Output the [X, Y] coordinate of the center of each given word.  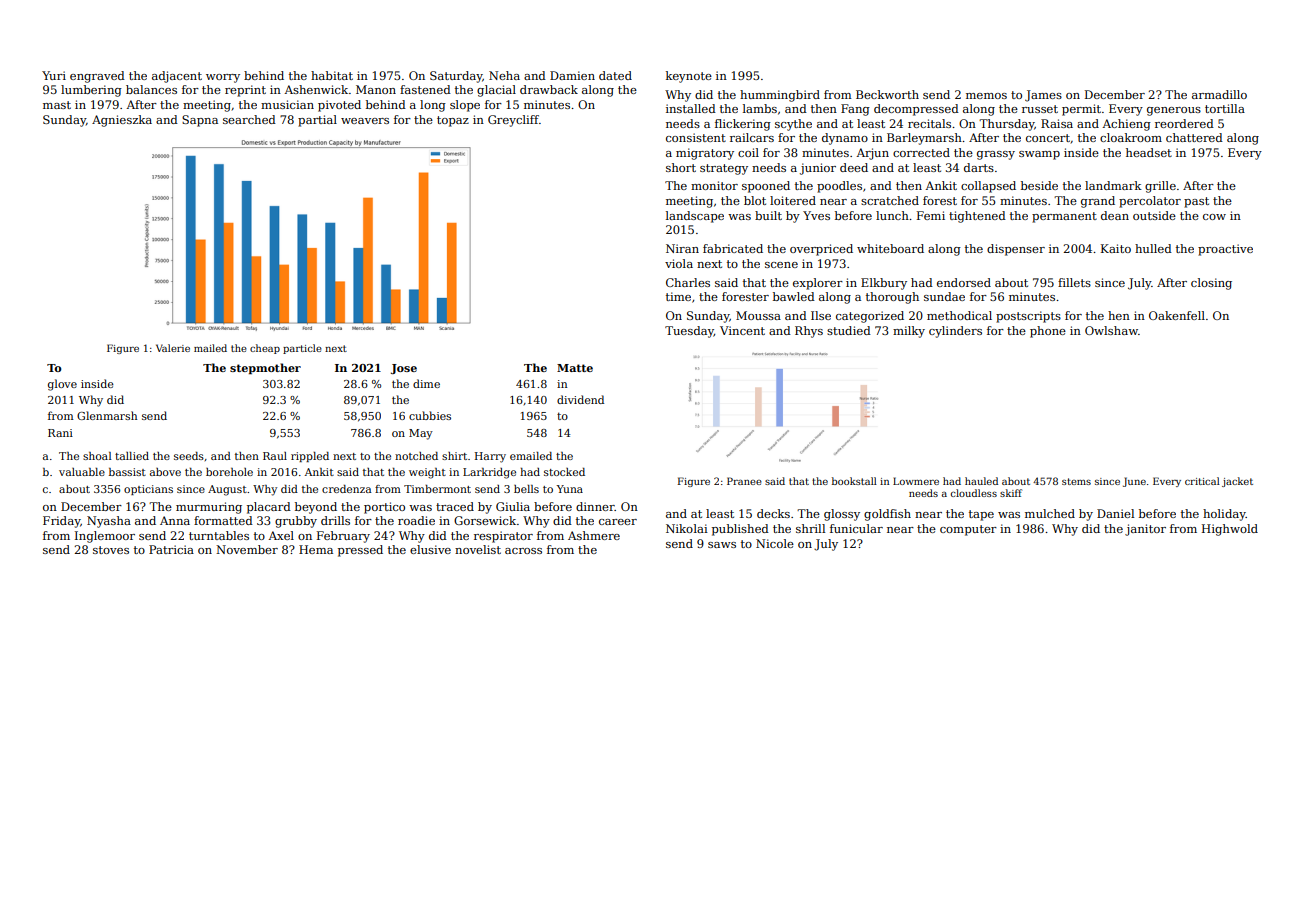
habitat [332, 75]
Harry [490, 457]
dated [615, 75]
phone [1048, 332]
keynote [689, 77]
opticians [148, 490]
